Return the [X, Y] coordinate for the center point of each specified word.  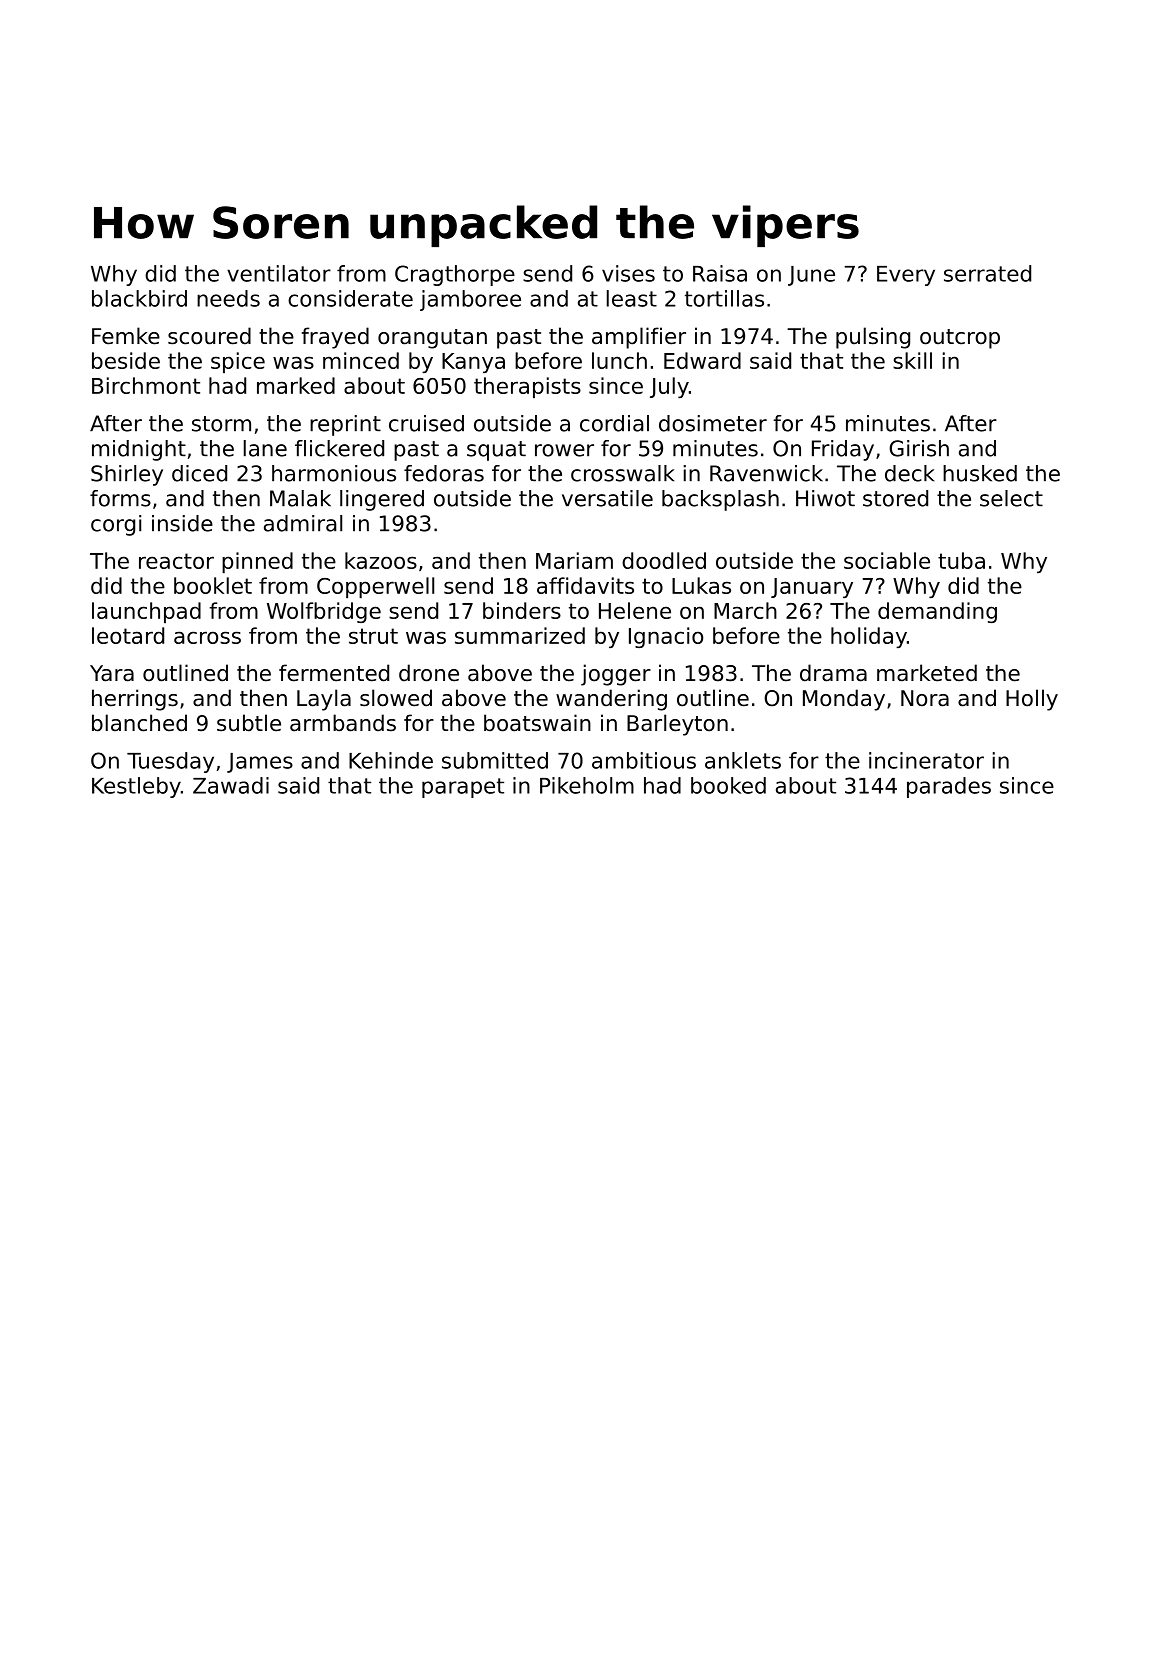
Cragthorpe [455, 275]
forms [120, 498]
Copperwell [375, 587]
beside [126, 360]
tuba [961, 560]
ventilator [279, 273]
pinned [257, 562]
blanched [139, 723]
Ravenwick [766, 473]
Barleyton [677, 725]
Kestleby [136, 787]
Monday [844, 700]
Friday [843, 450]
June [811, 276]
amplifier [639, 338]
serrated [987, 273]
